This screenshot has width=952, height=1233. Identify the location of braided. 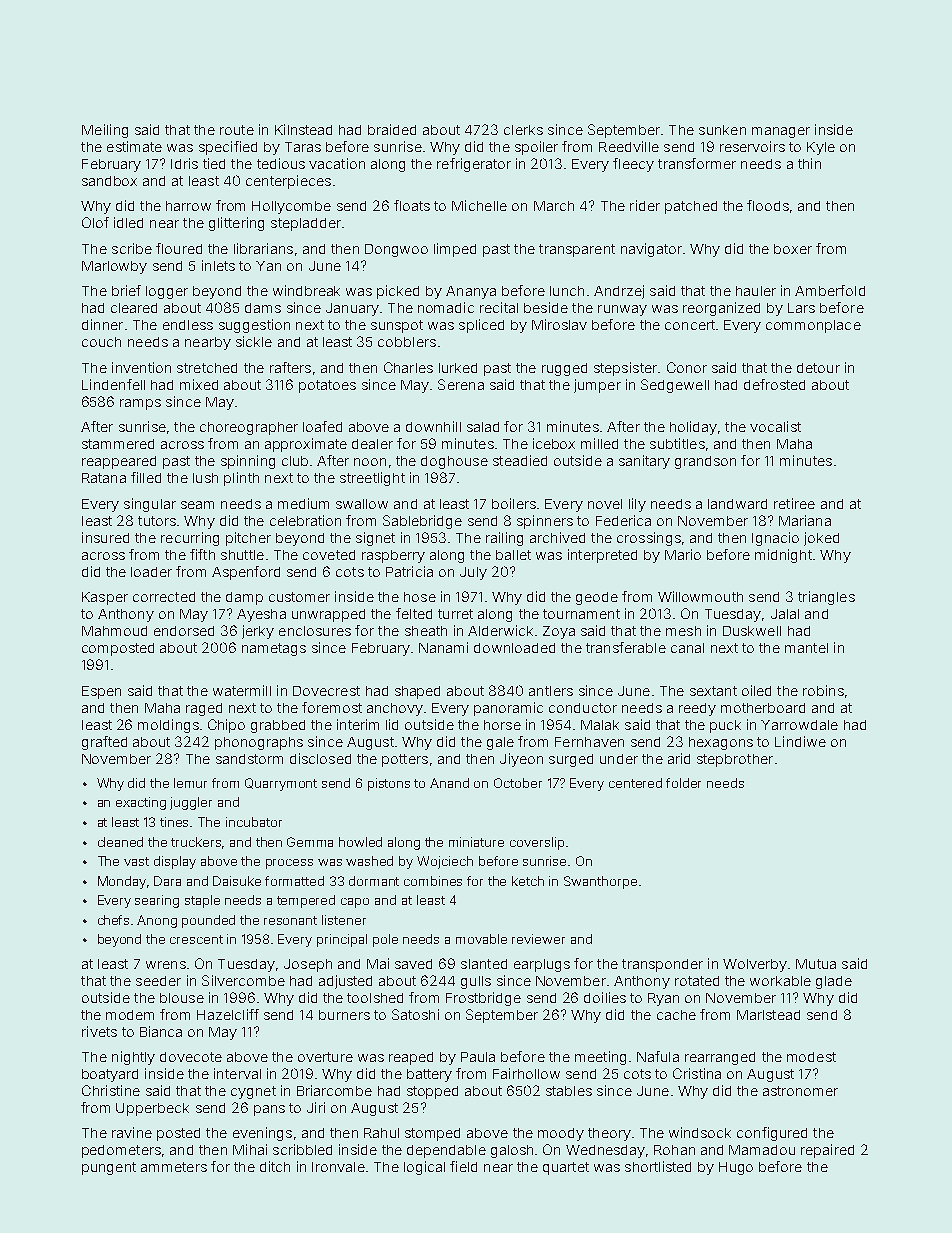
(392, 129).
